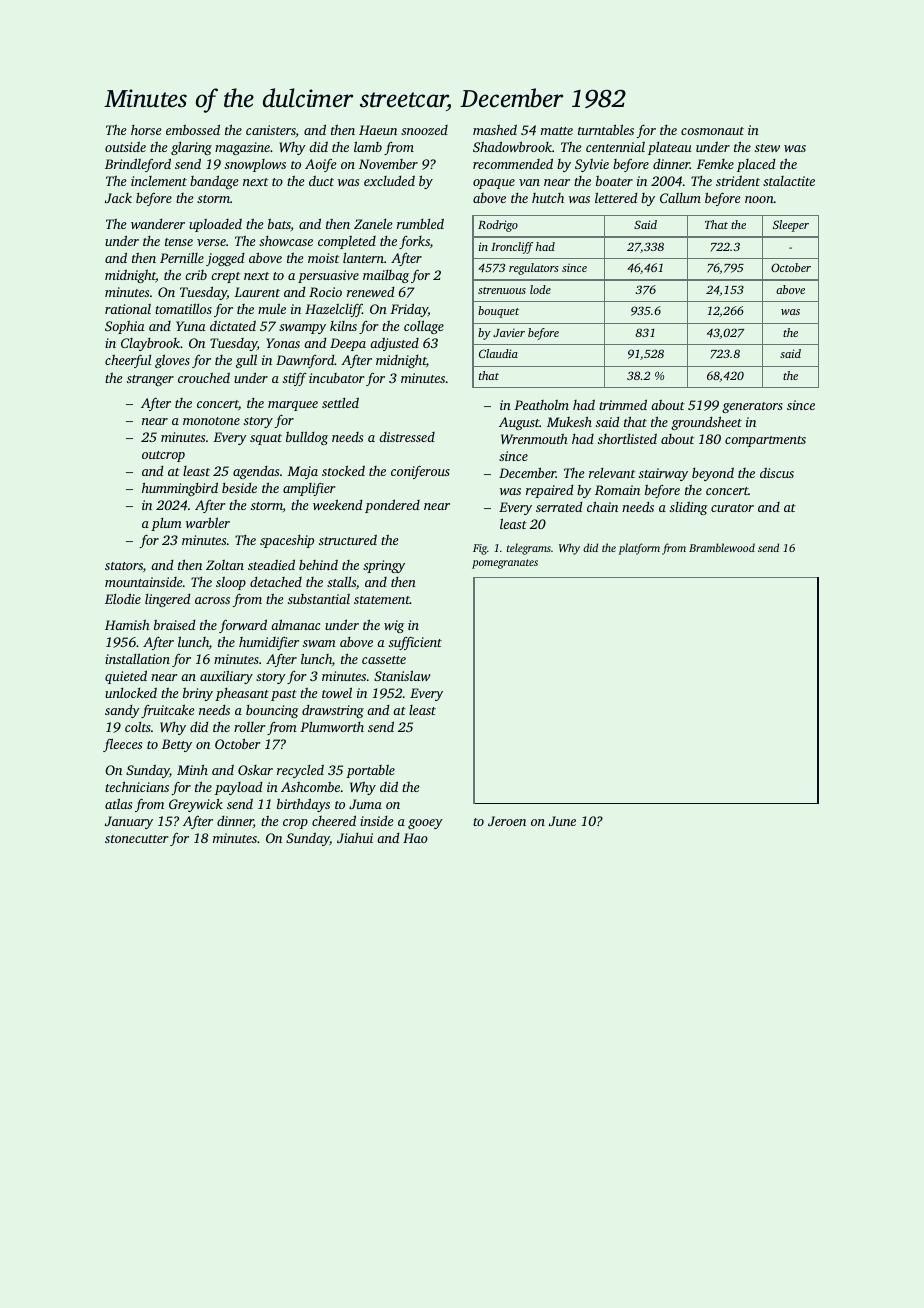 Image resolution: width=924 pixels, height=1308 pixels. Describe the element at coordinates (495, 129) in the page. I see `mashed` at that location.
